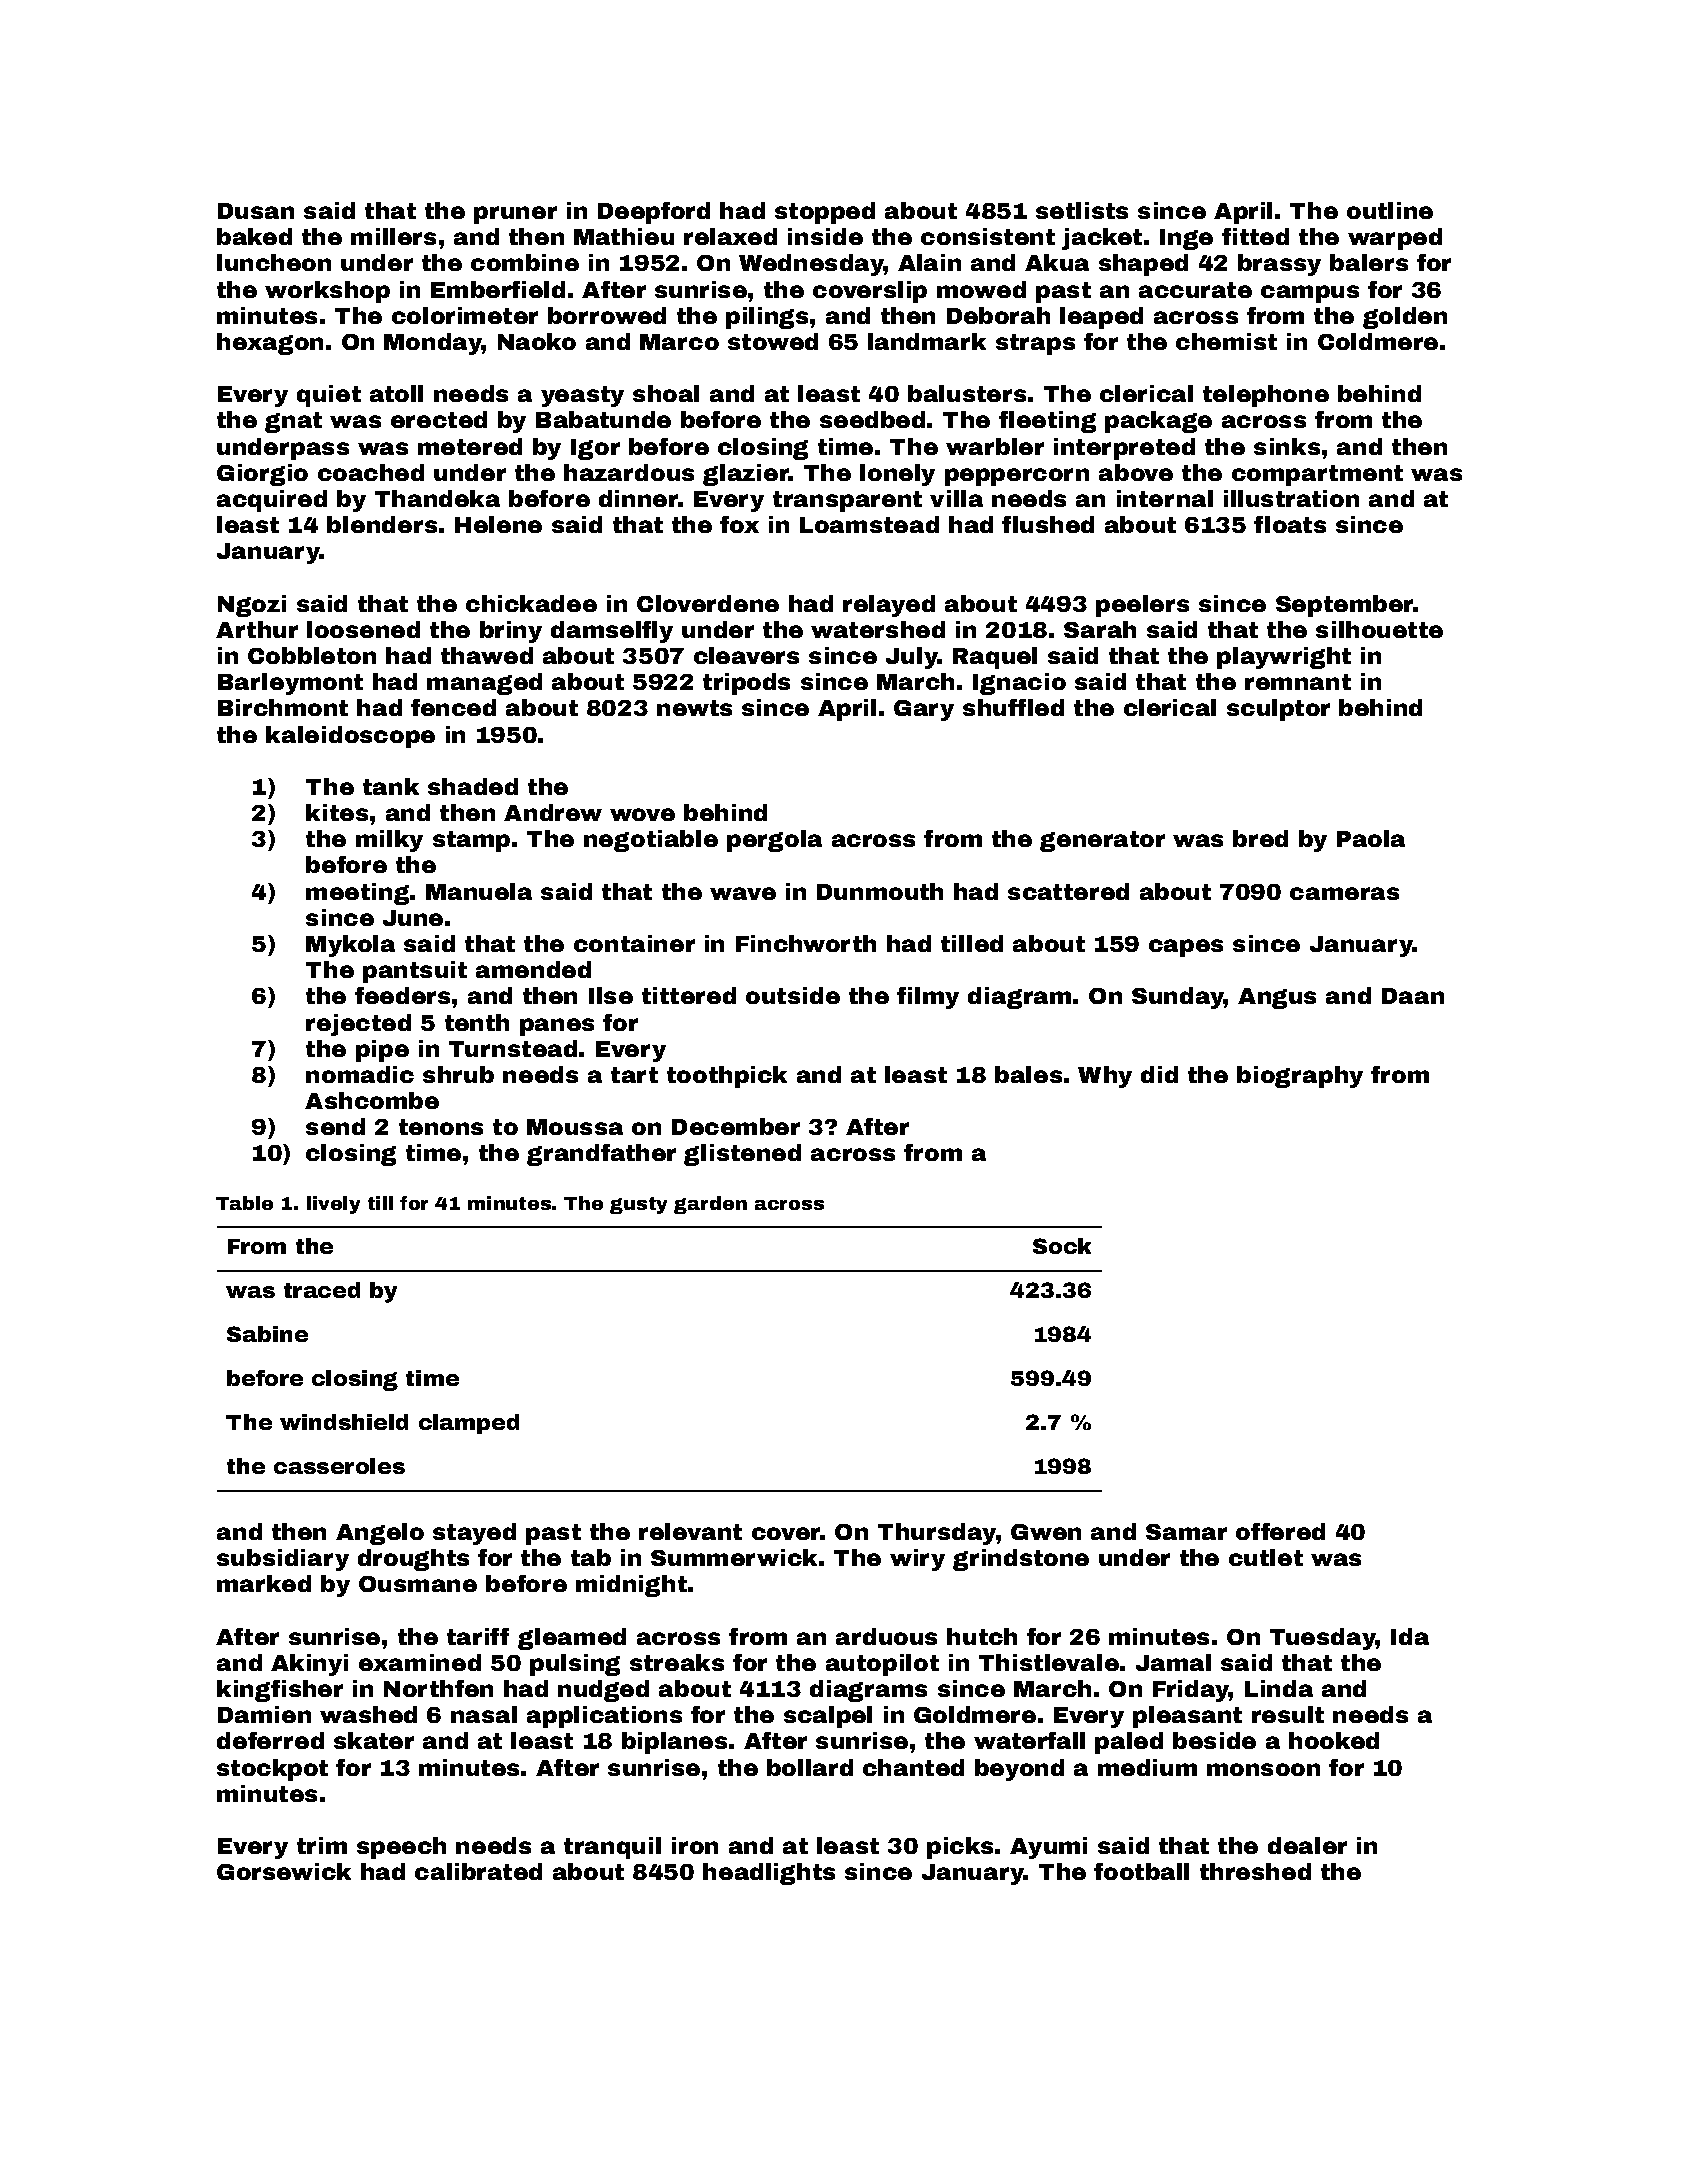 Image resolution: width=1683 pixels, height=2178 pixels. Describe the element at coordinates (773, 341) in the document. I see `stowed` at that location.
